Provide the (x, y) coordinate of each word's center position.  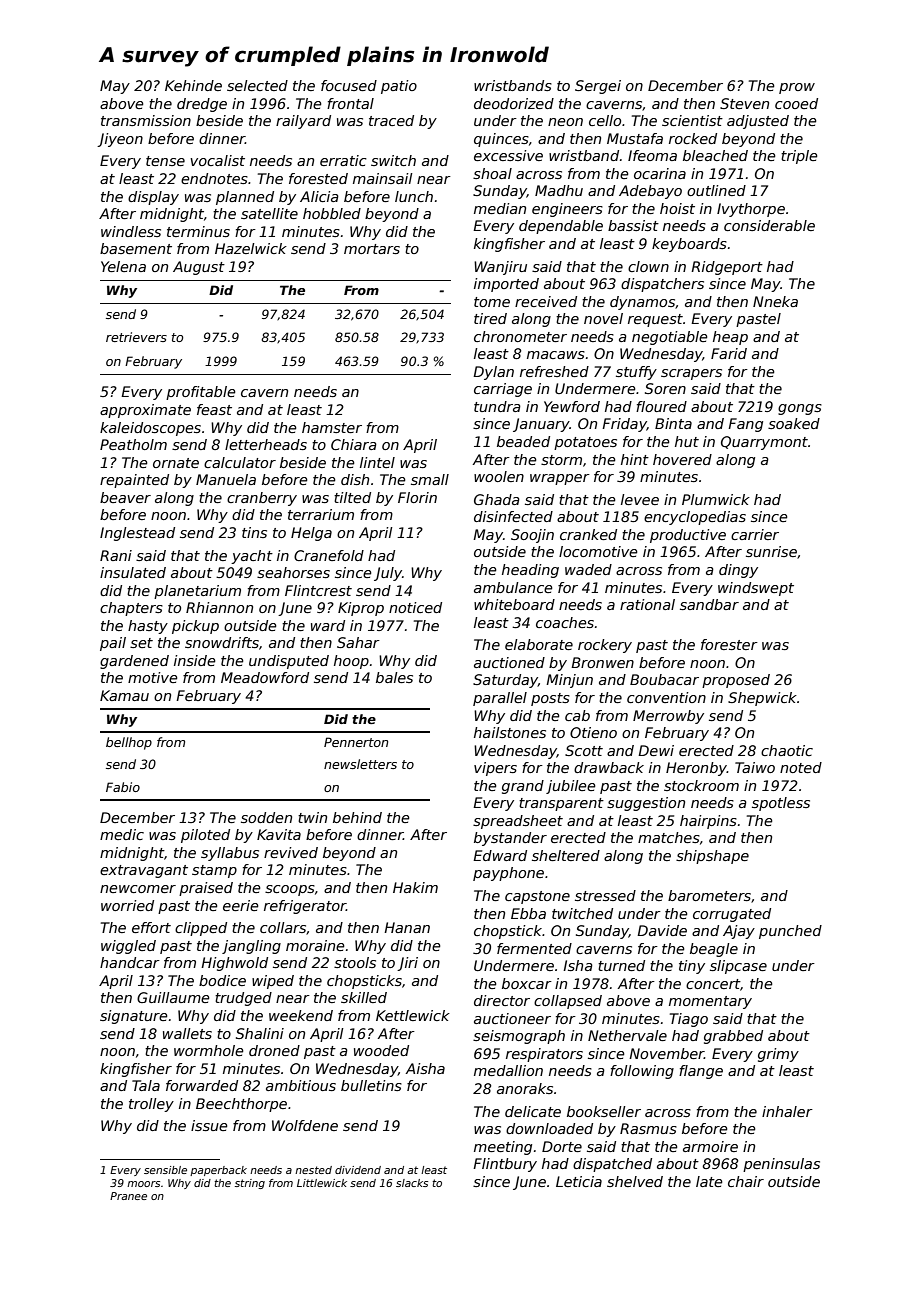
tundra (497, 406)
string (250, 1184)
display (153, 198)
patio (399, 87)
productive (688, 536)
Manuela (226, 479)
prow (797, 88)
